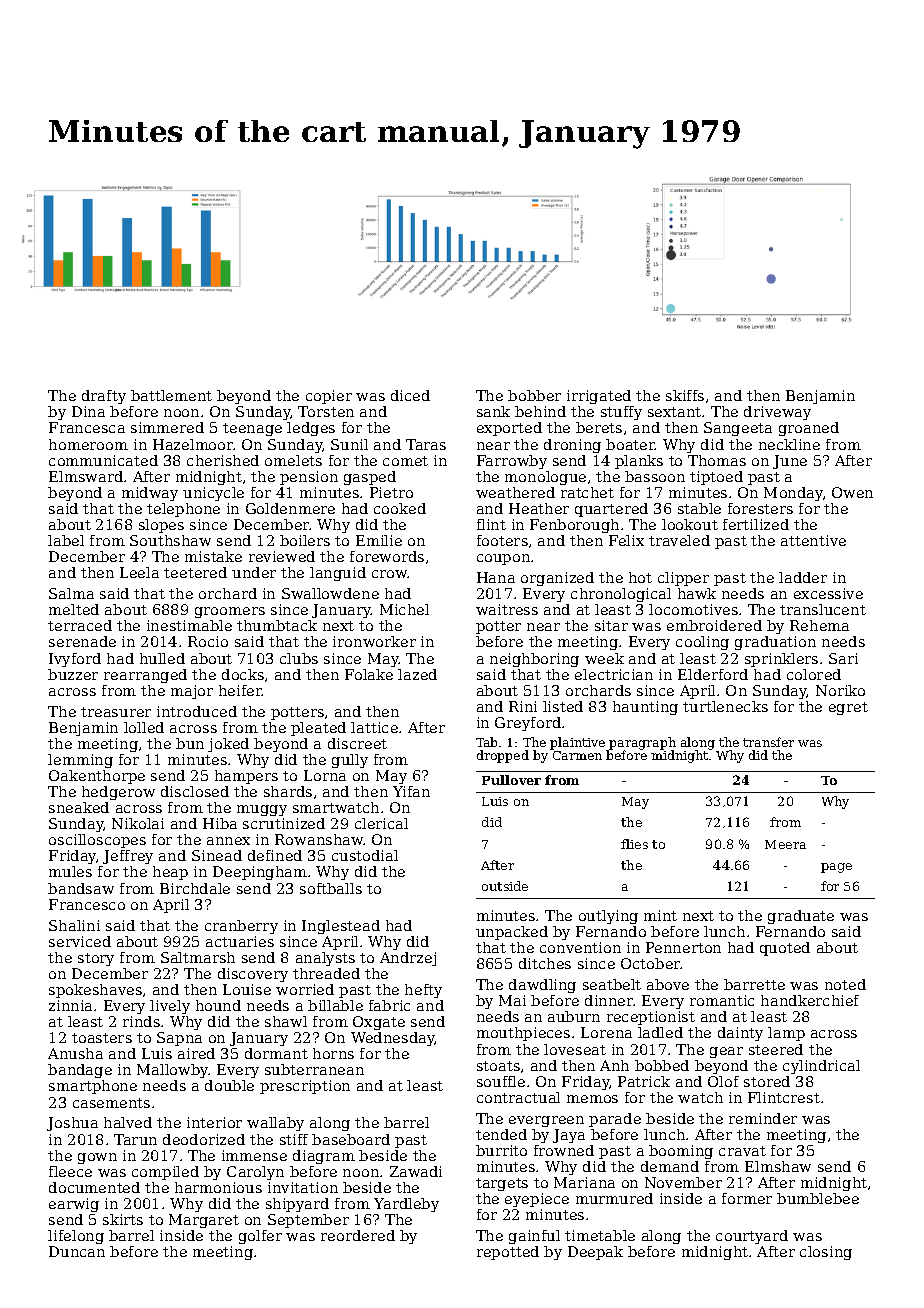  What do you see at coordinates (410, 395) in the screenshot?
I see `diced` at bounding box center [410, 395].
